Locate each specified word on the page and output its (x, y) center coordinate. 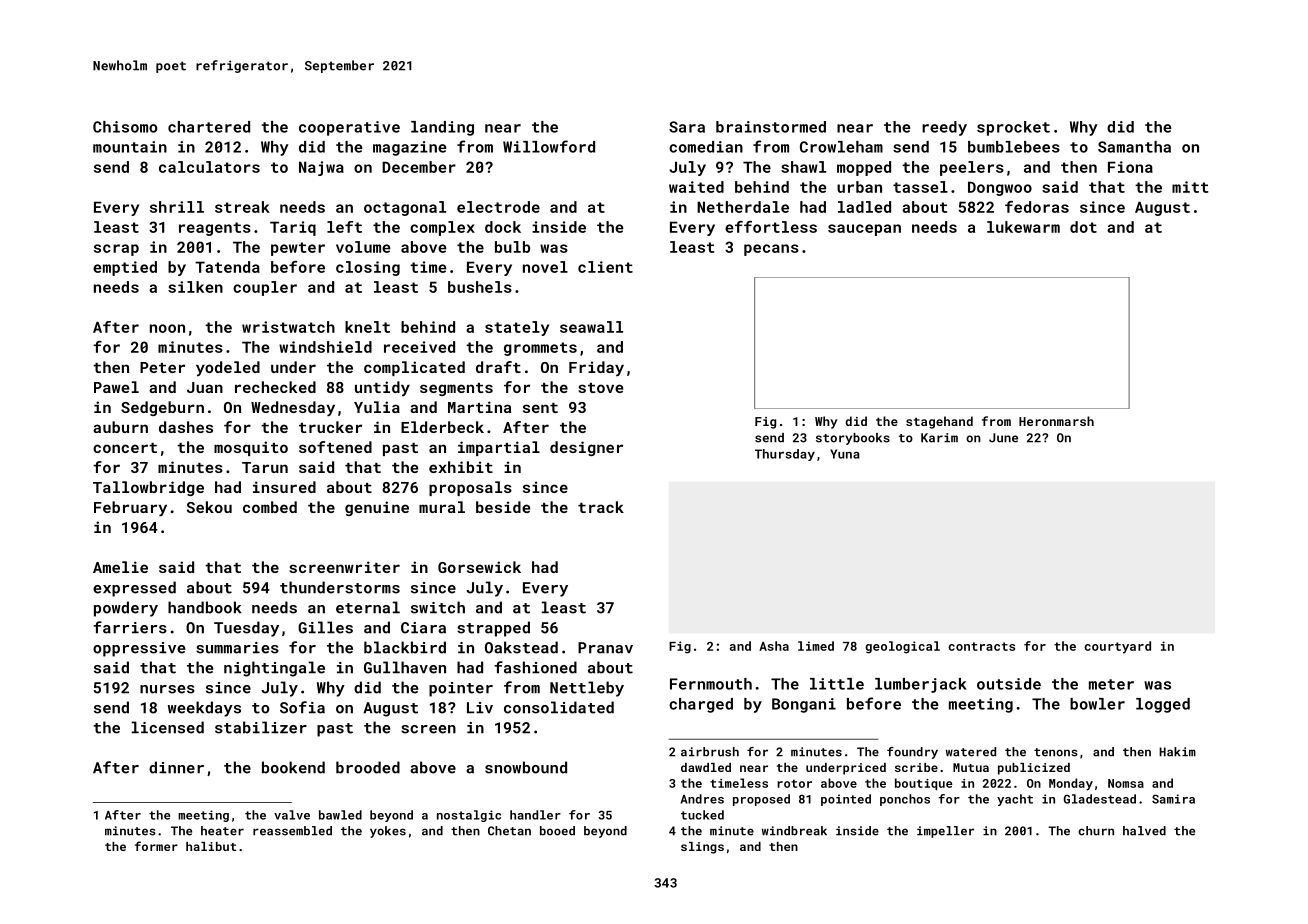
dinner (176, 767)
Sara (687, 127)
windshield (325, 347)
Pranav (605, 648)
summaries (237, 648)
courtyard (1117, 647)
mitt (1190, 187)
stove (601, 388)
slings (702, 848)
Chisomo (125, 127)
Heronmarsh (1056, 421)
